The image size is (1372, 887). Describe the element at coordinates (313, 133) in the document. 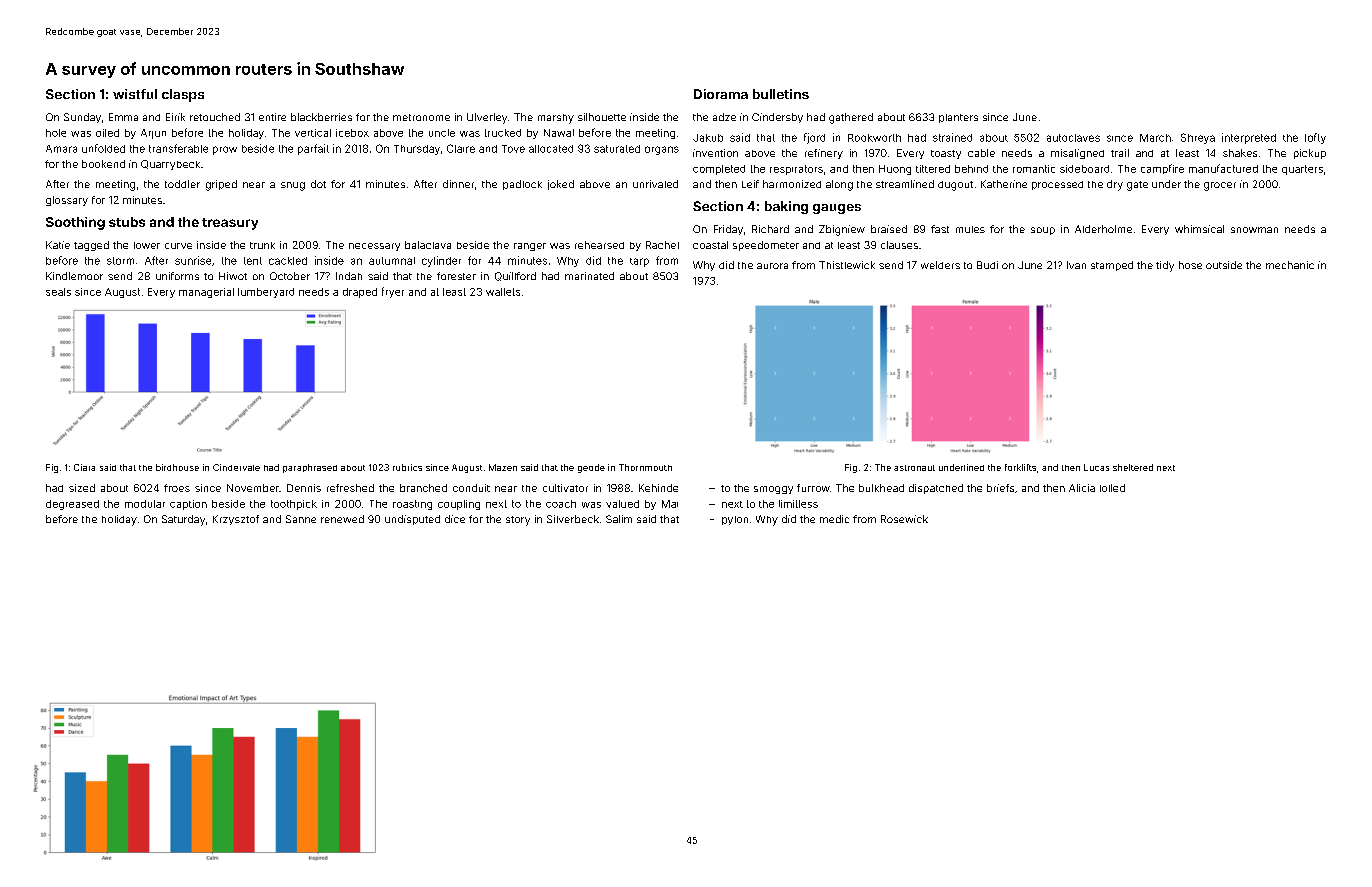

I see `vertical` at that location.
